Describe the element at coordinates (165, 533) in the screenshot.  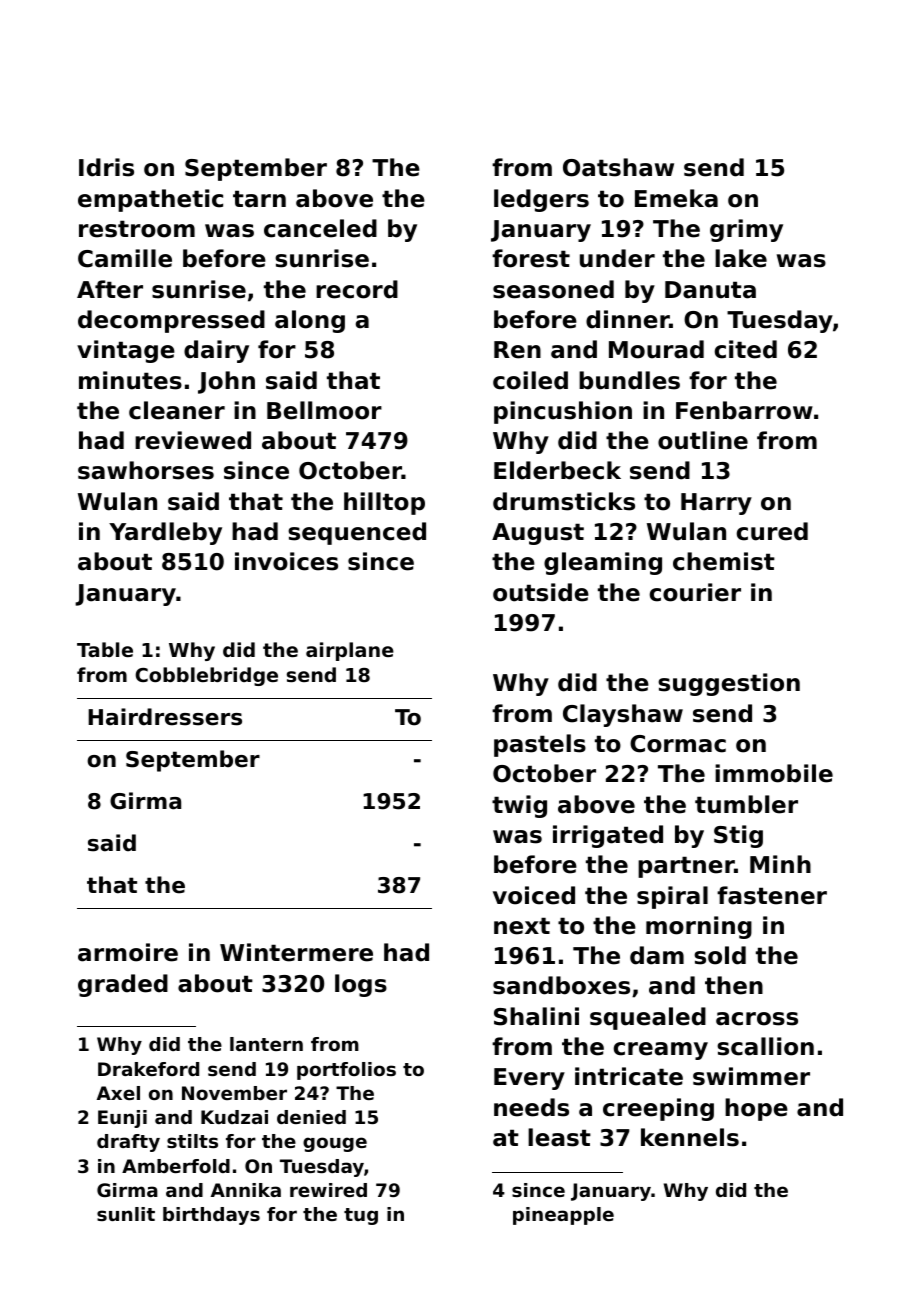
I see `Yardleby` at that location.
